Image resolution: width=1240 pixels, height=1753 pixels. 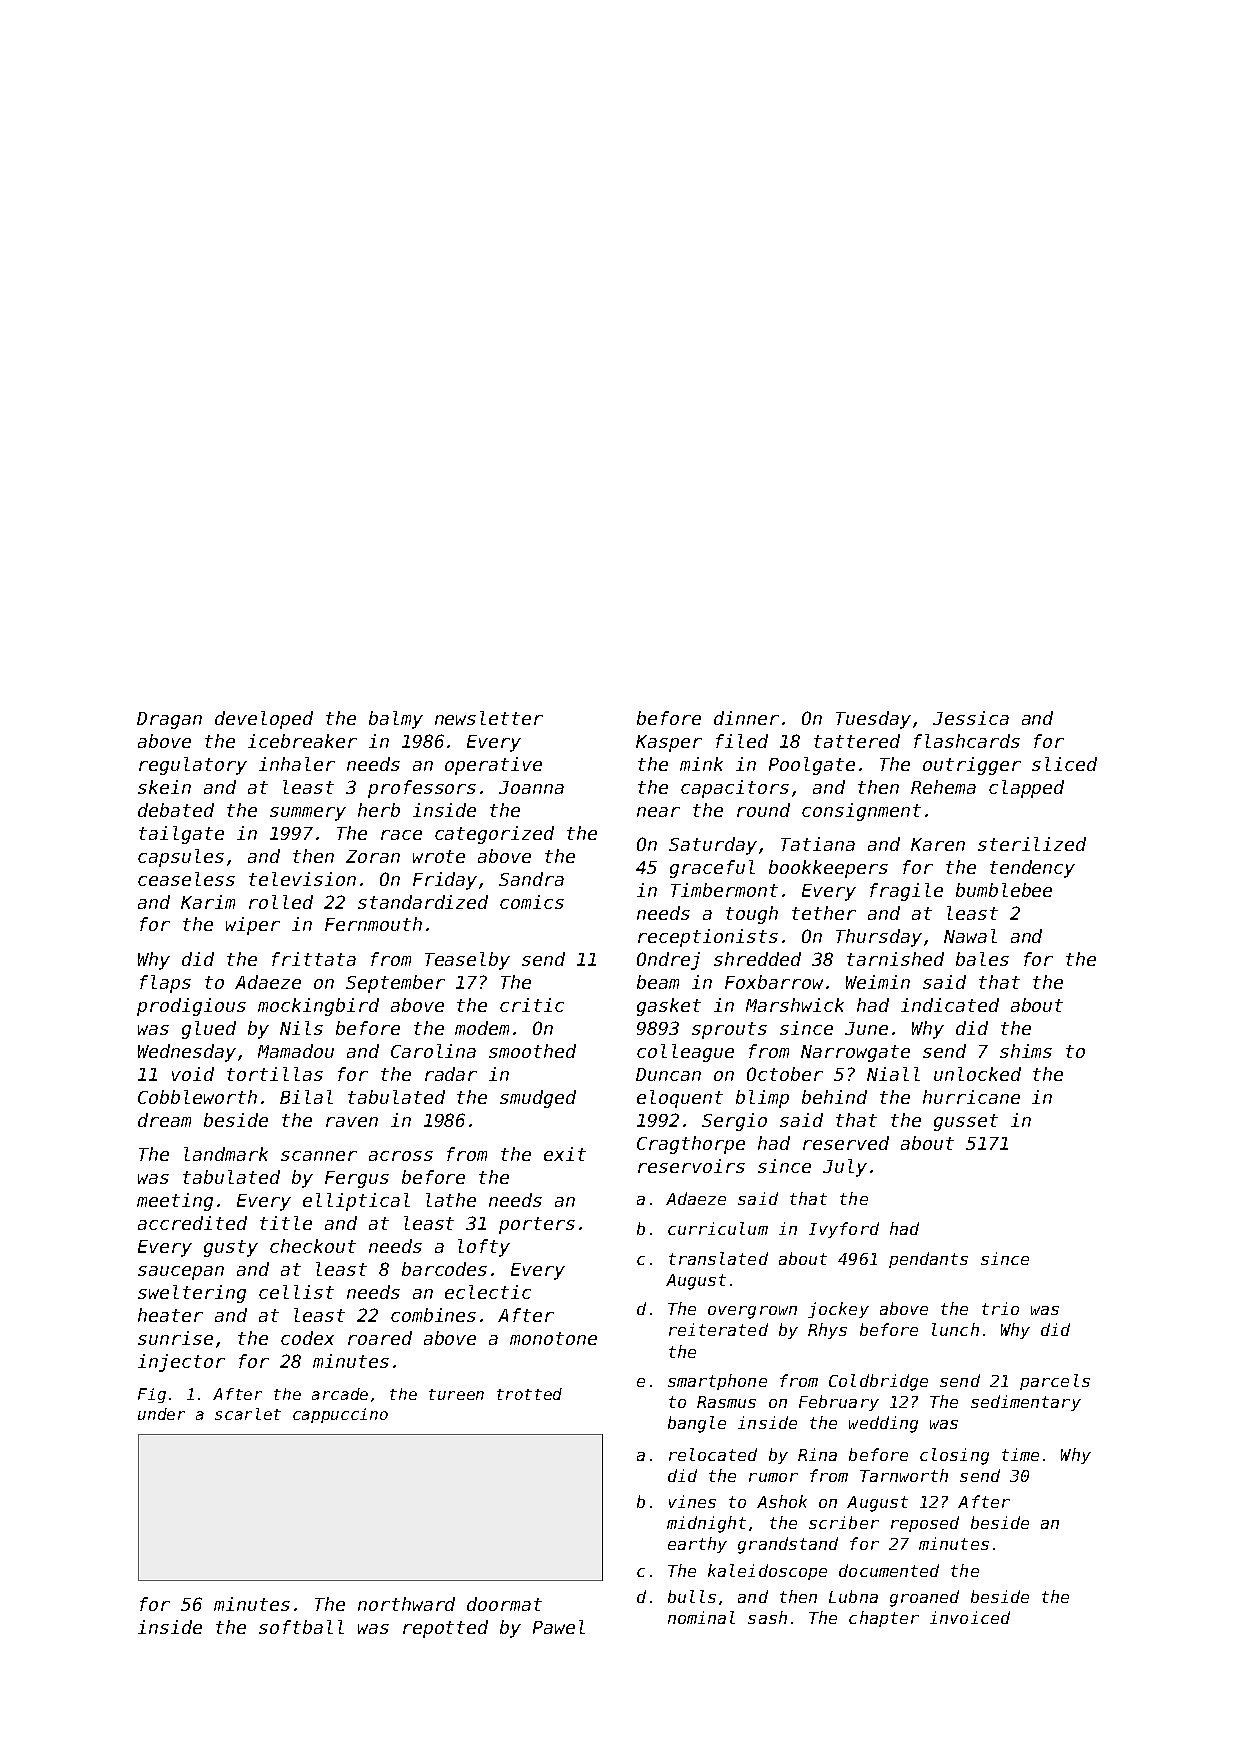 I want to click on softball, so click(x=301, y=1627).
